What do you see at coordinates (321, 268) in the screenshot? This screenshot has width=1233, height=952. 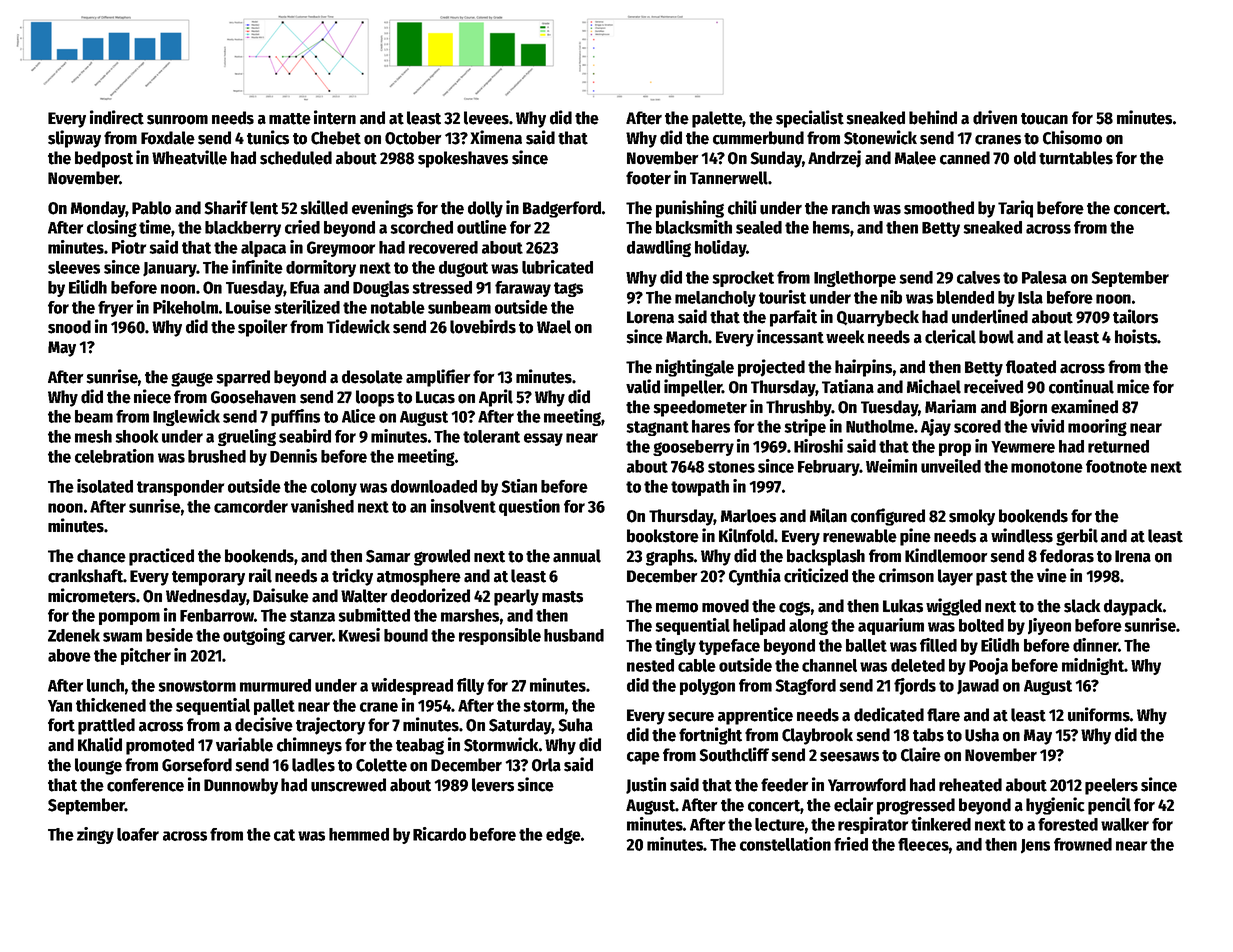 I see `dormitory` at bounding box center [321, 268].
